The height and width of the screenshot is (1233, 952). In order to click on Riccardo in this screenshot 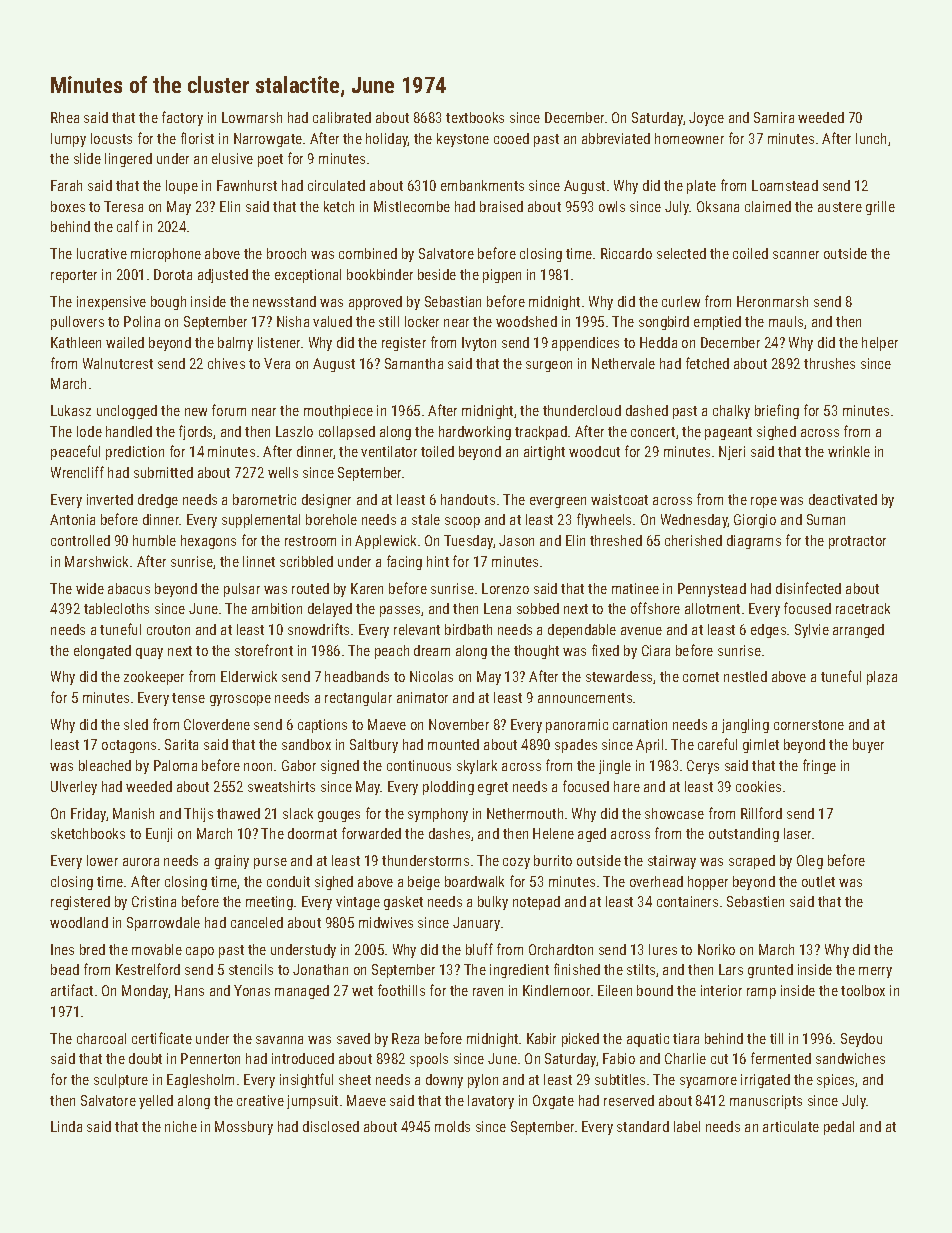, I will do `click(626, 253)`.
